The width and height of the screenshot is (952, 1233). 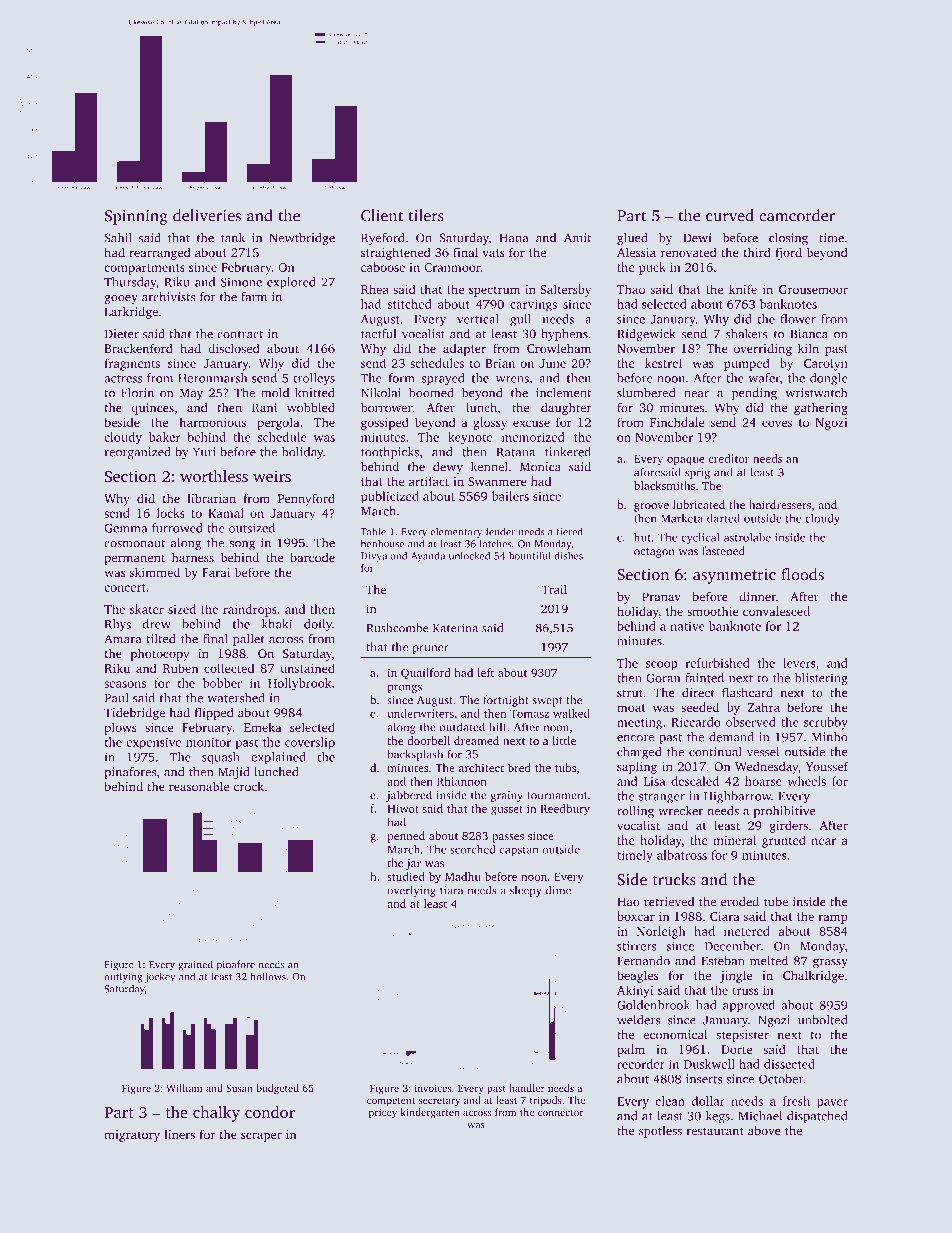 What do you see at coordinates (426, 215) in the screenshot?
I see `tilers` at bounding box center [426, 215].
